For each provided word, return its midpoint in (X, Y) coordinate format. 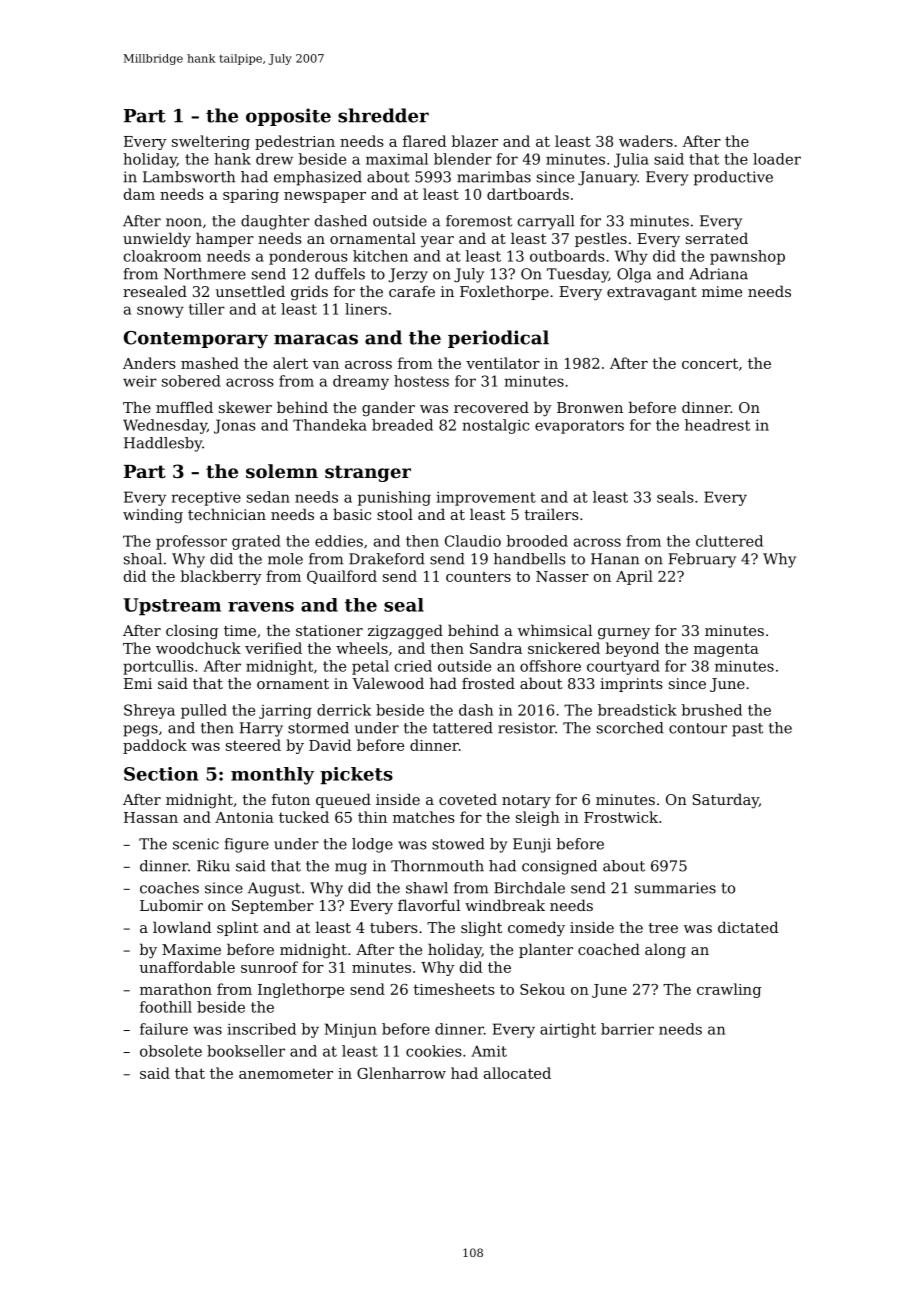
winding (153, 515)
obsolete (171, 1051)
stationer (329, 630)
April (634, 577)
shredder (383, 115)
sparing (251, 196)
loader (777, 159)
